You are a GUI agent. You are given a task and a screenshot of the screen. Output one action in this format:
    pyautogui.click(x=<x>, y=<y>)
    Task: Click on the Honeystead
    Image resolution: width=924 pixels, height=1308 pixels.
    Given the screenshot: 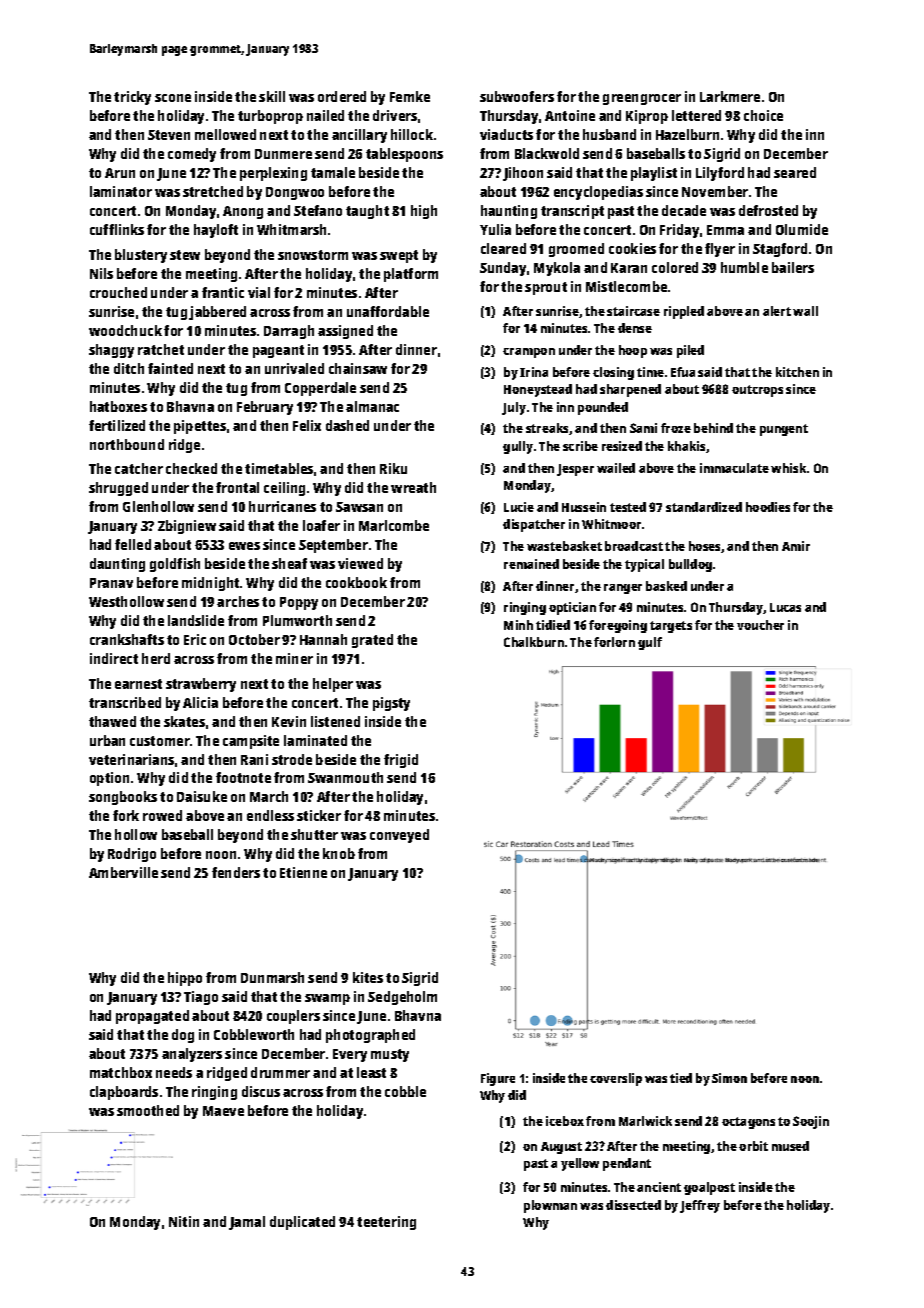 What is the action you would take?
    pyautogui.click(x=538, y=390)
